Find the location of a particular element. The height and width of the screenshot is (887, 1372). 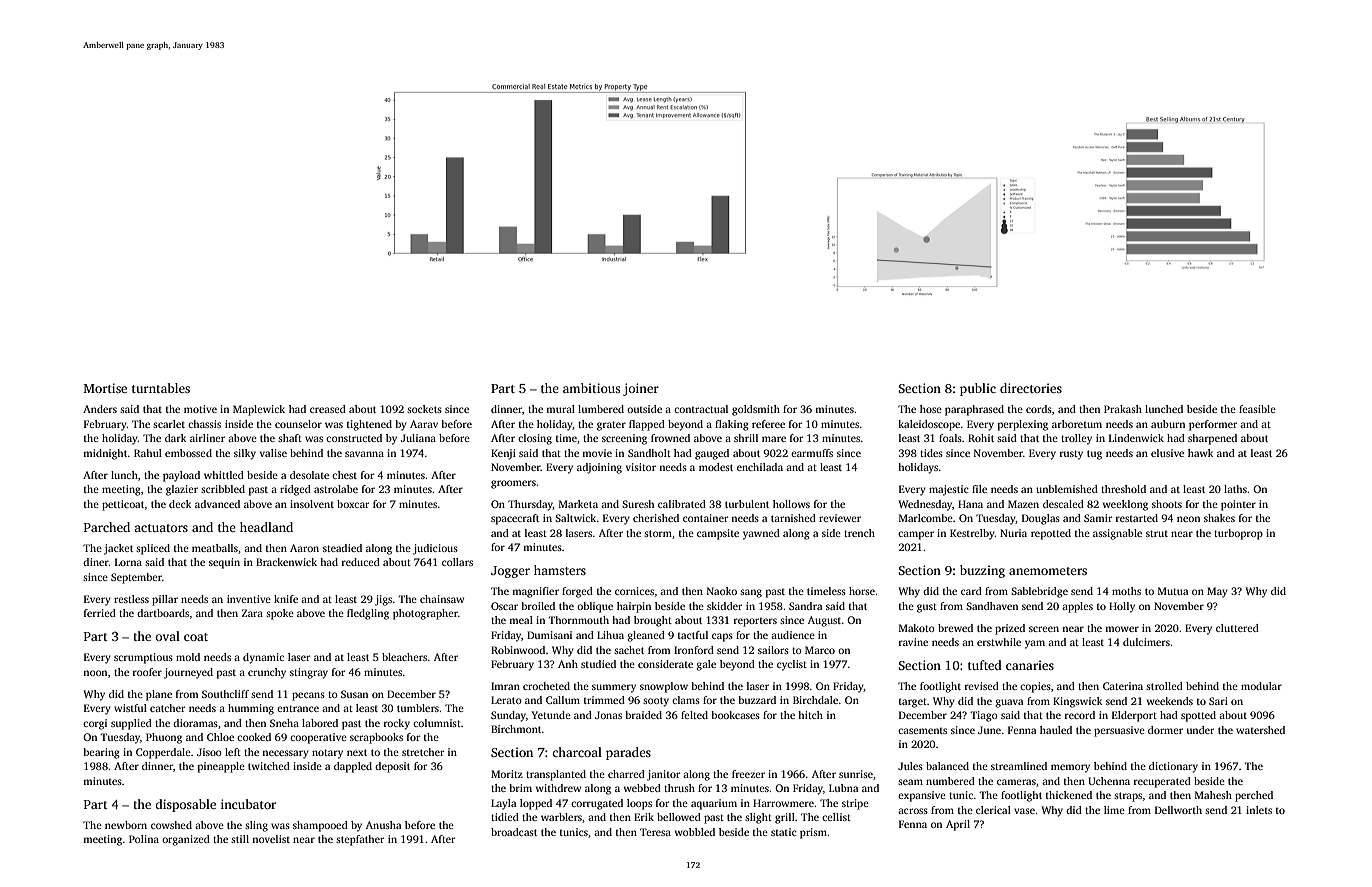

sling is located at coordinates (256, 826).
